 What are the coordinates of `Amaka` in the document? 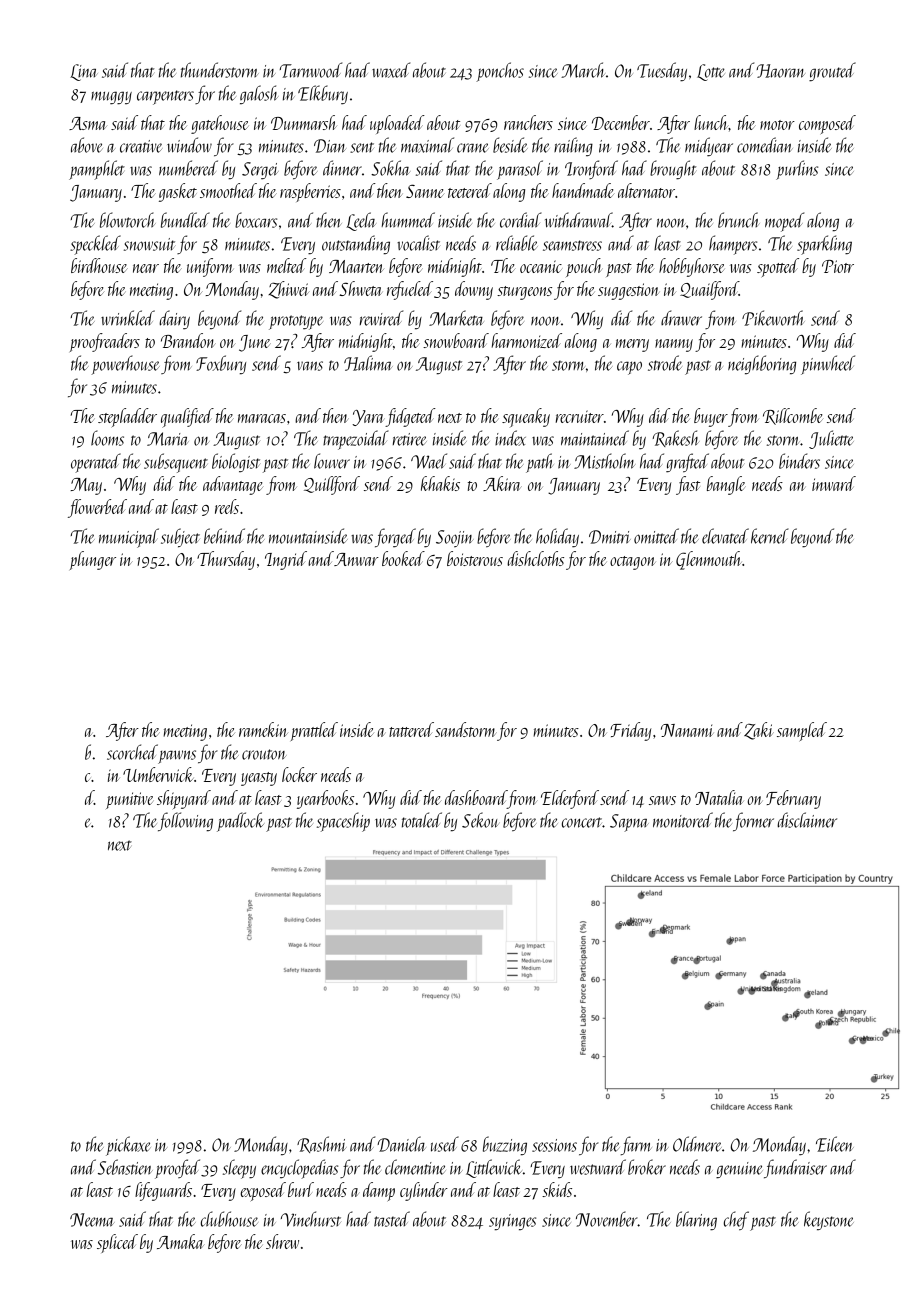 It's located at (180, 1241).
